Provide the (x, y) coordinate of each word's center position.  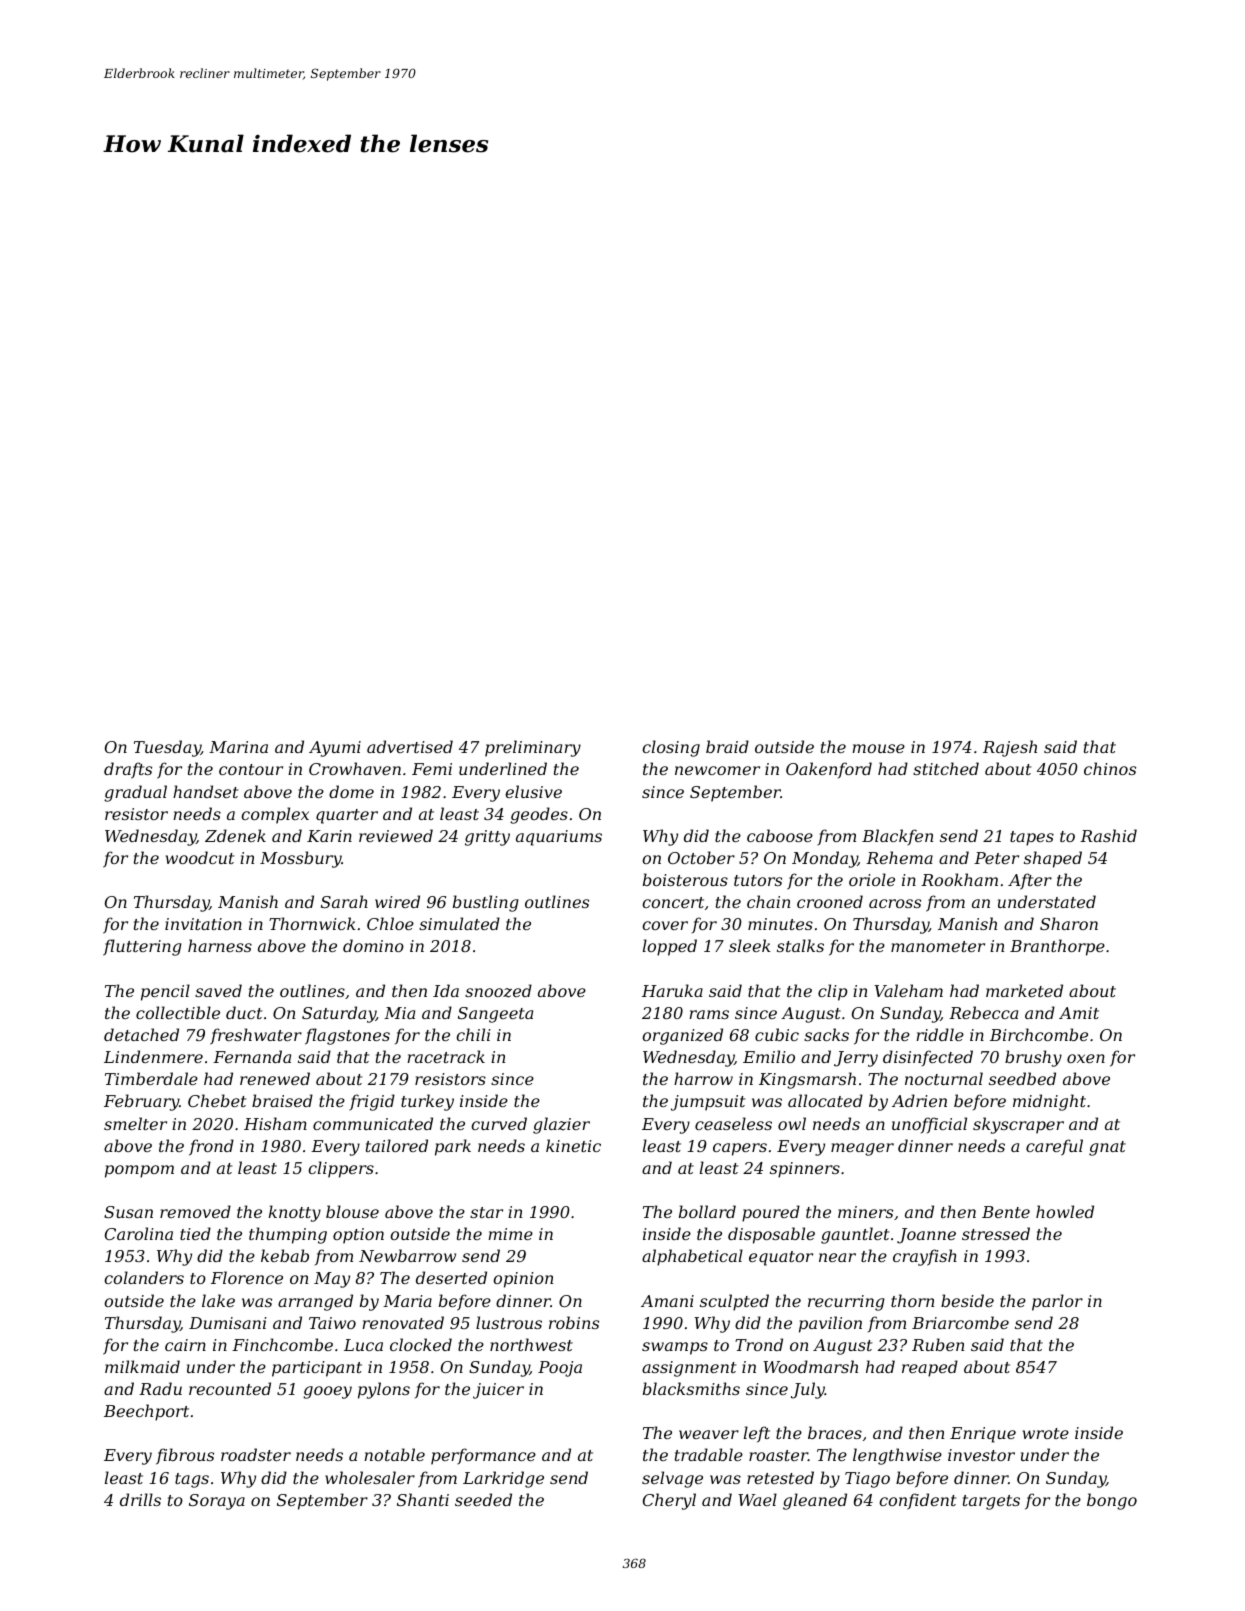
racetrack (446, 1056)
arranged (315, 1302)
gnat (1107, 1148)
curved (499, 1123)
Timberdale (151, 1078)
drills (140, 1499)
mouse (878, 748)
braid (727, 746)
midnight (1049, 1102)
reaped (930, 1368)
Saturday (339, 1014)
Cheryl (669, 1501)
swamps (675, 1348)
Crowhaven (355, 768)
